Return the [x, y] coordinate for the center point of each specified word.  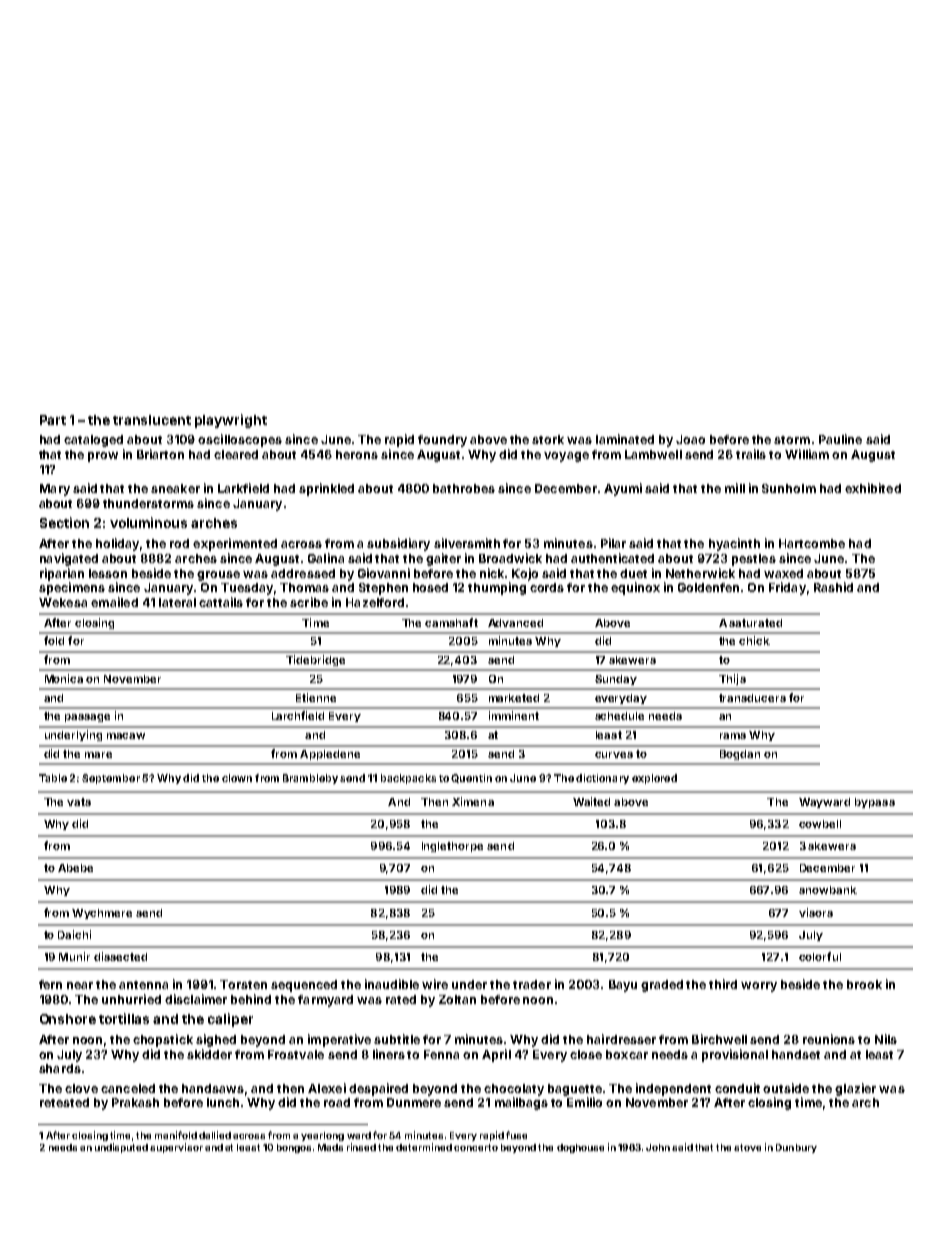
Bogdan [740, 755]
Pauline [840, 439]
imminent [514, 715]
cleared [236, 454]
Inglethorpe [452, 847]
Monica [64, 678]
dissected [120, 956]
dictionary [602, 779]
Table [53, 778]
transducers [752, 698]
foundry [442, 441]
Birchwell [719, 1039]
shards [60, 1068]
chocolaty [514, 1090]
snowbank [828, 890]
